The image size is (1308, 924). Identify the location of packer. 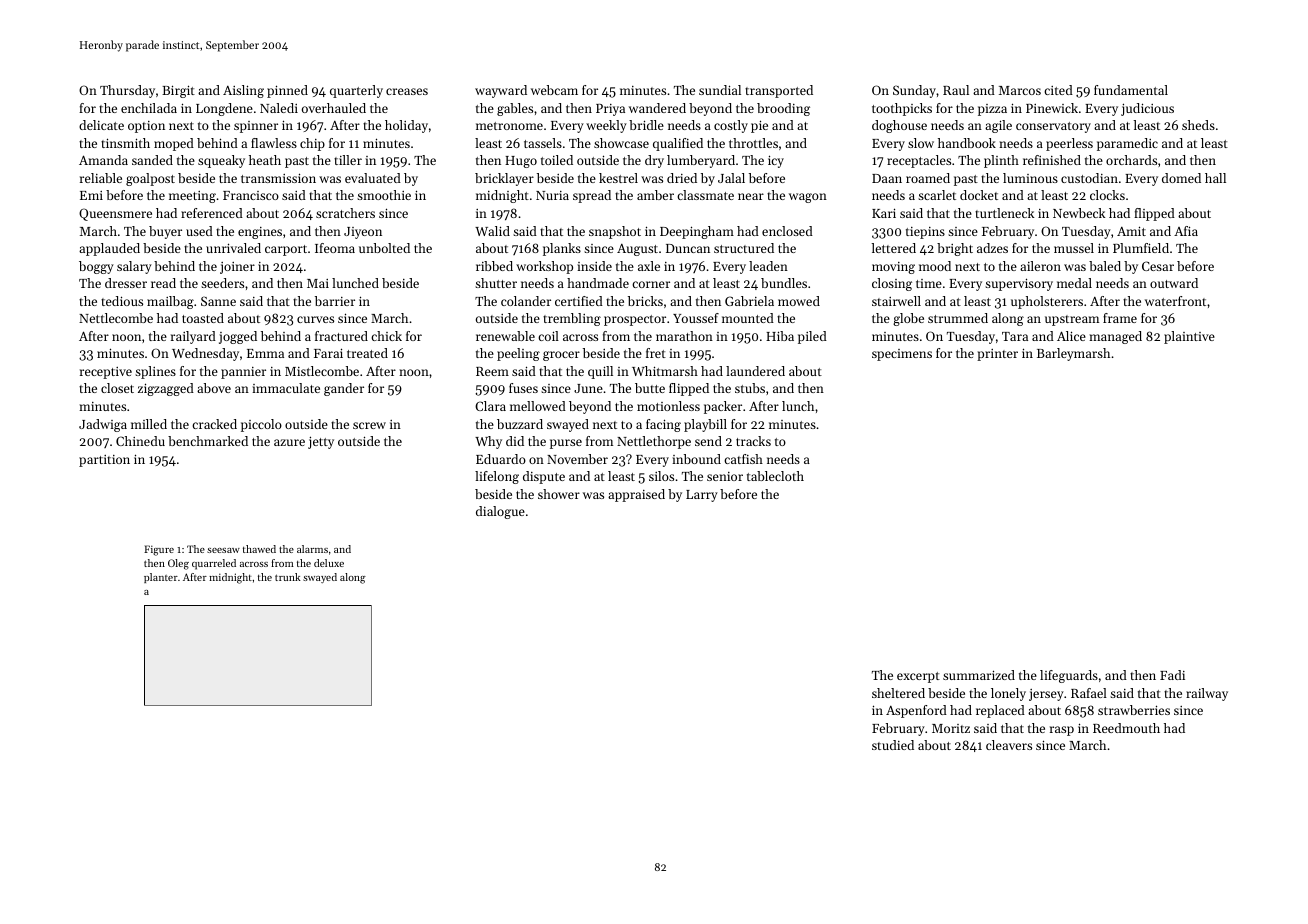
(723, 407).
